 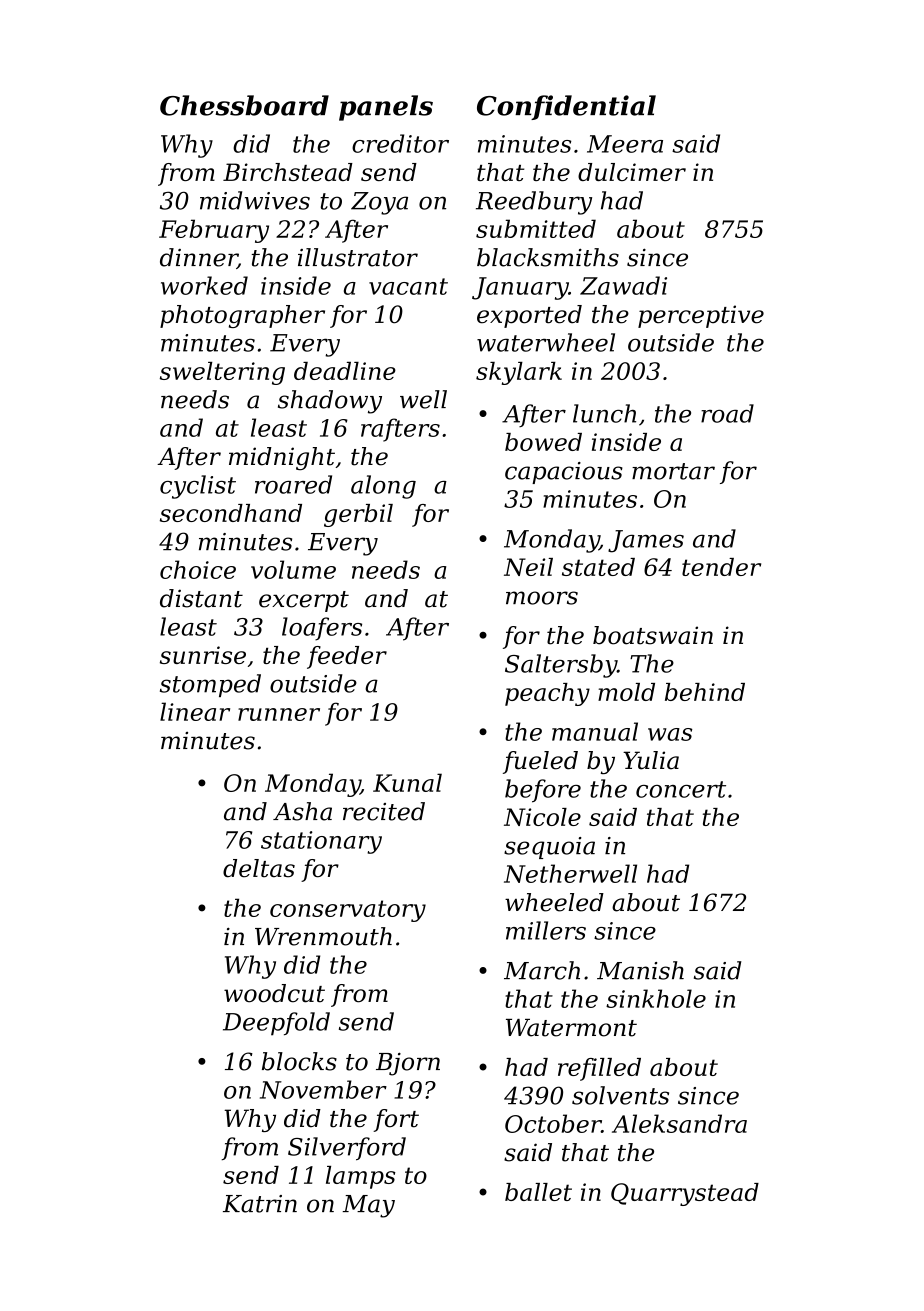 I want to click on Katrin, so click(x=260, y=1204).
